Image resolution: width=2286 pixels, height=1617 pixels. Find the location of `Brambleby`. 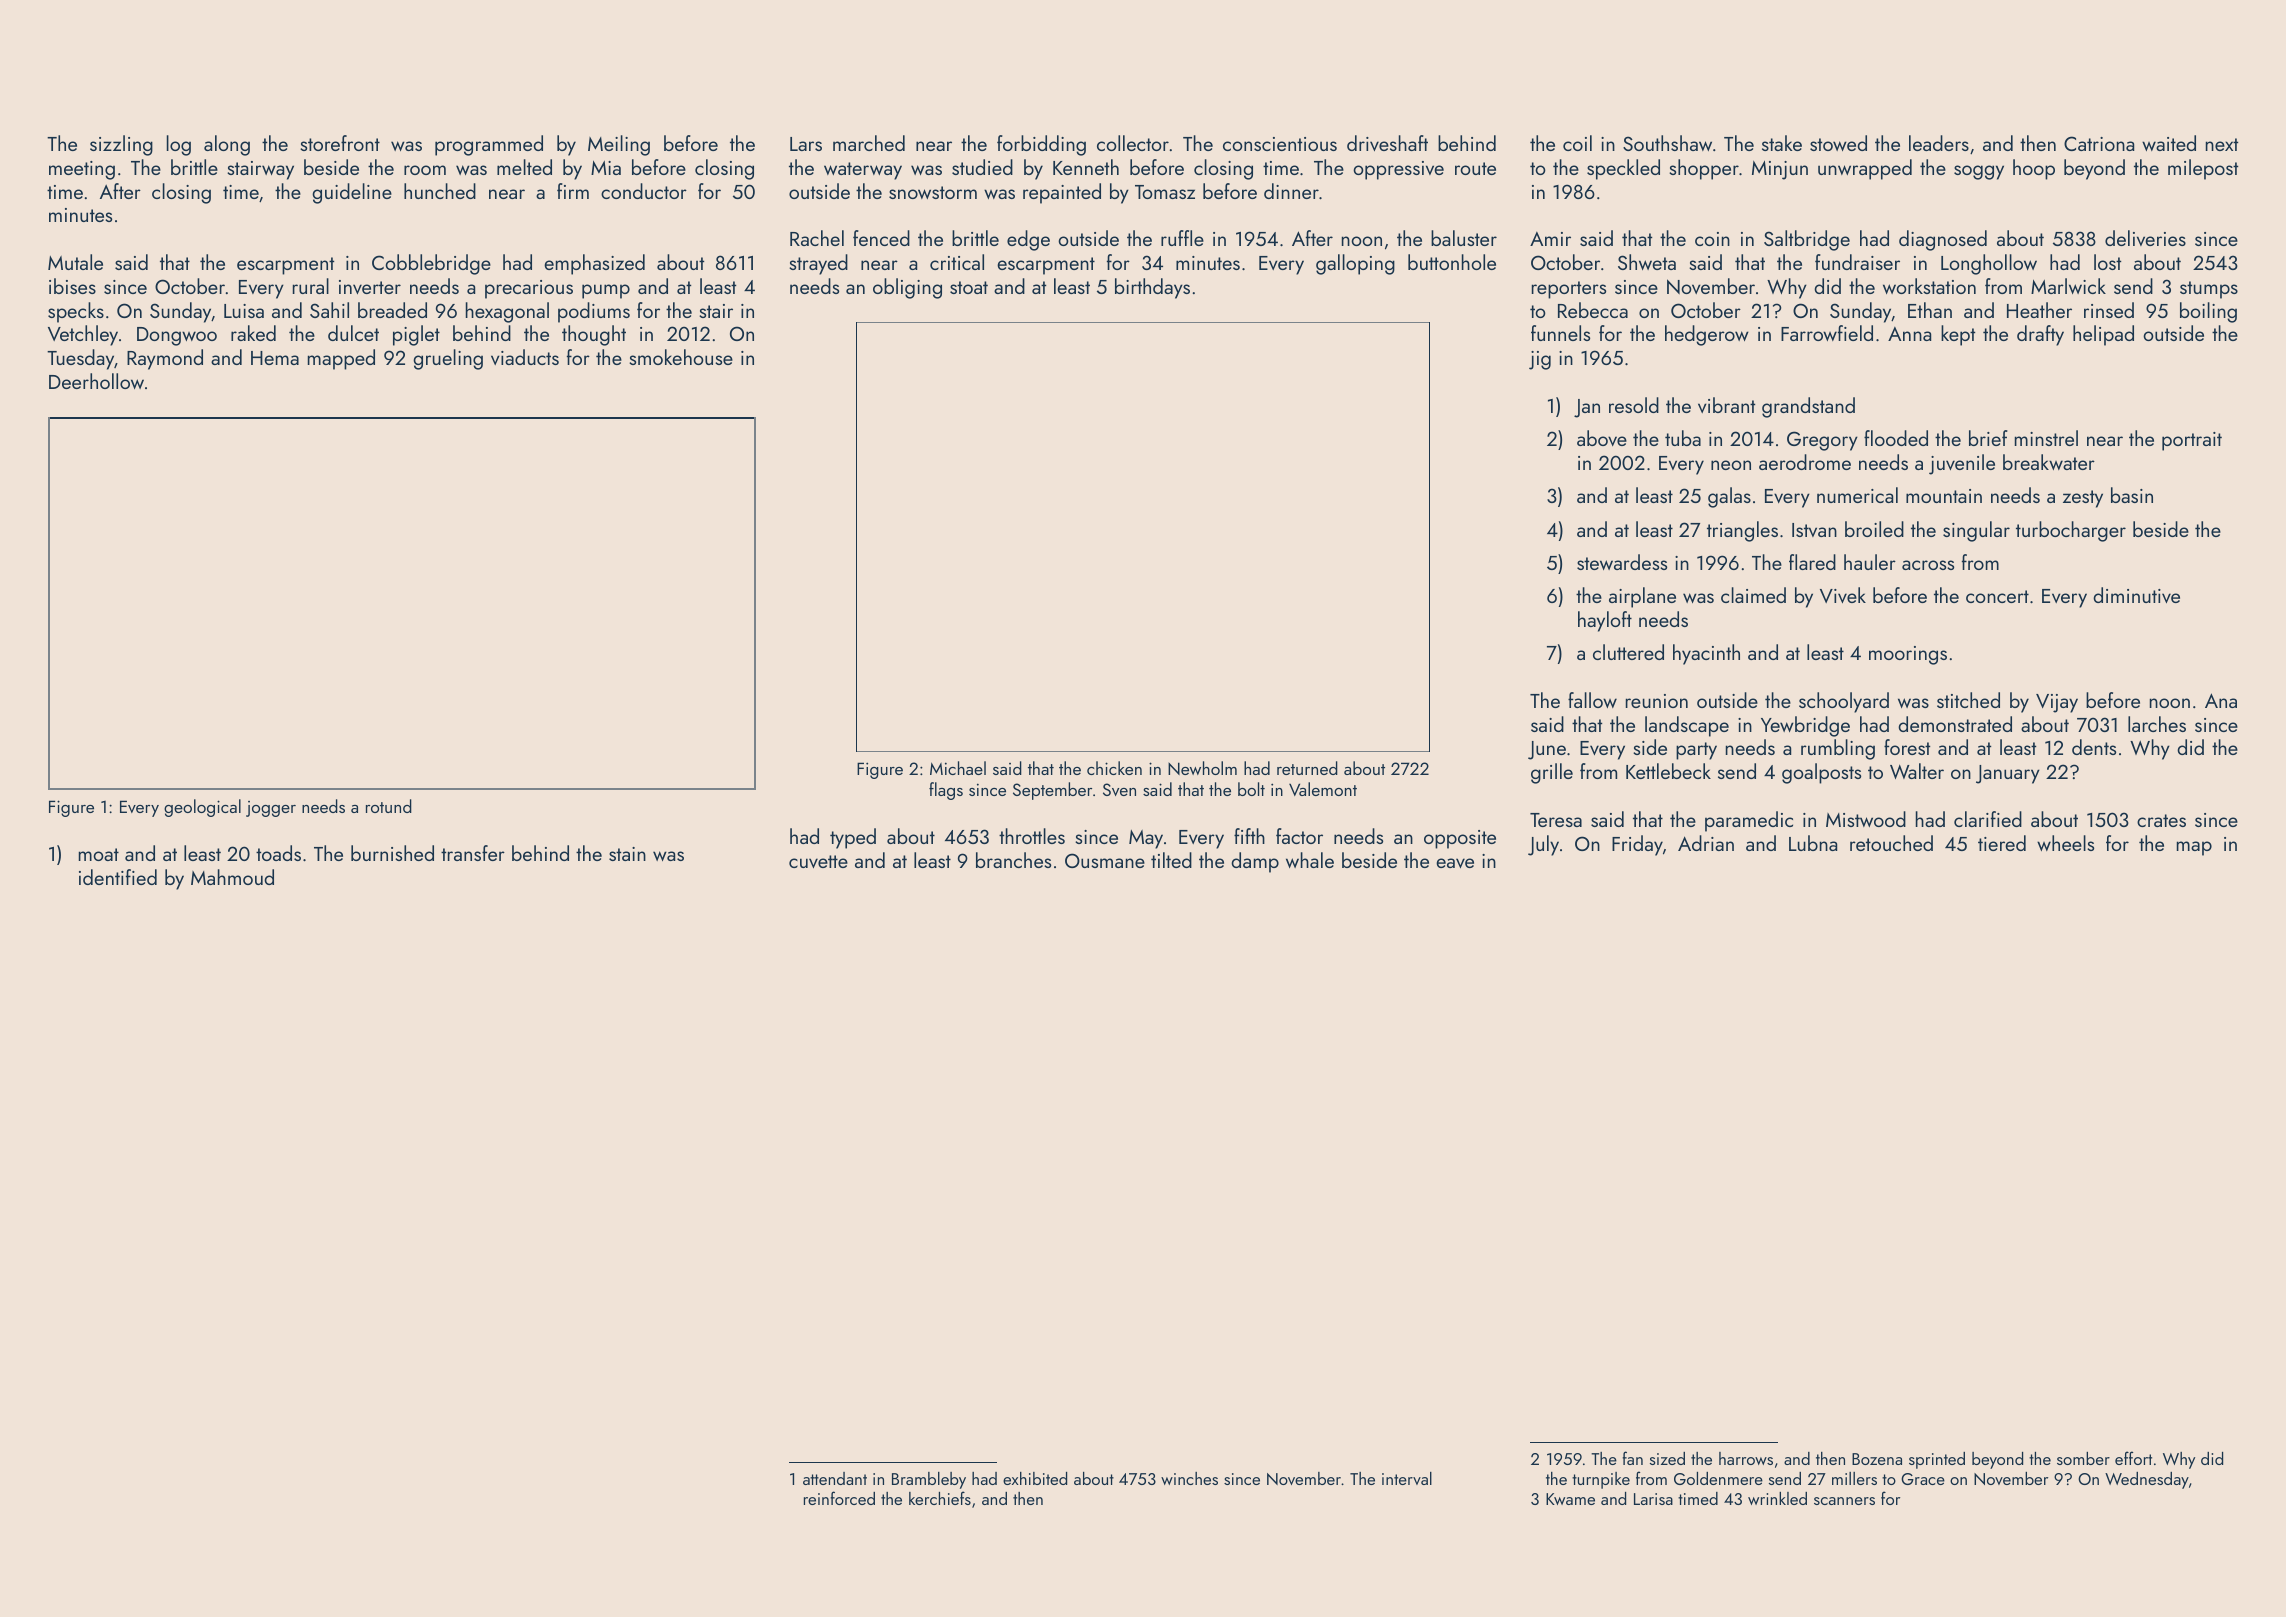

Brambleby is located at coordinates (929, 1480).
